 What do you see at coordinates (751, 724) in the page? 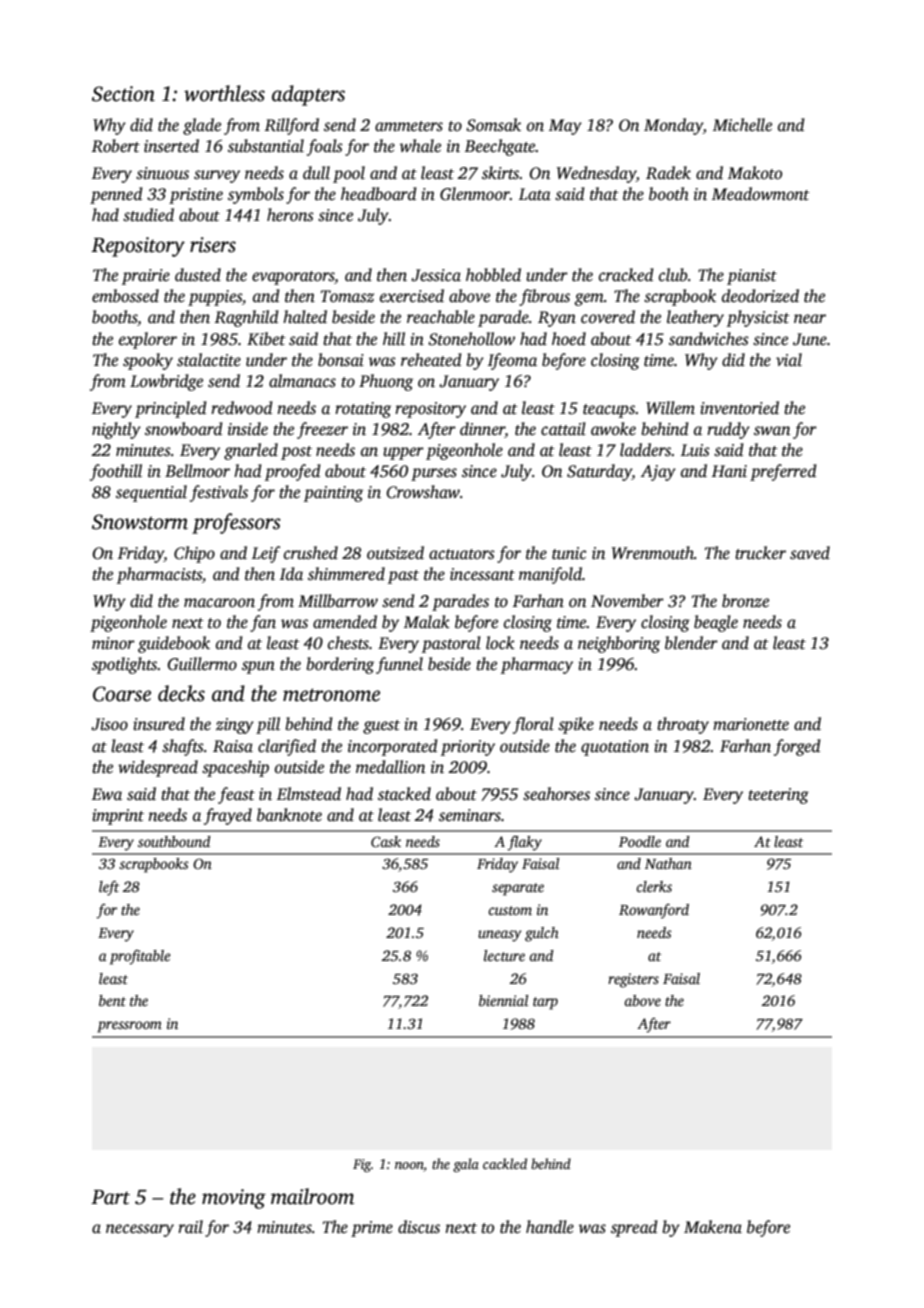
I see `marionette` at bounding box center [751, 724].
